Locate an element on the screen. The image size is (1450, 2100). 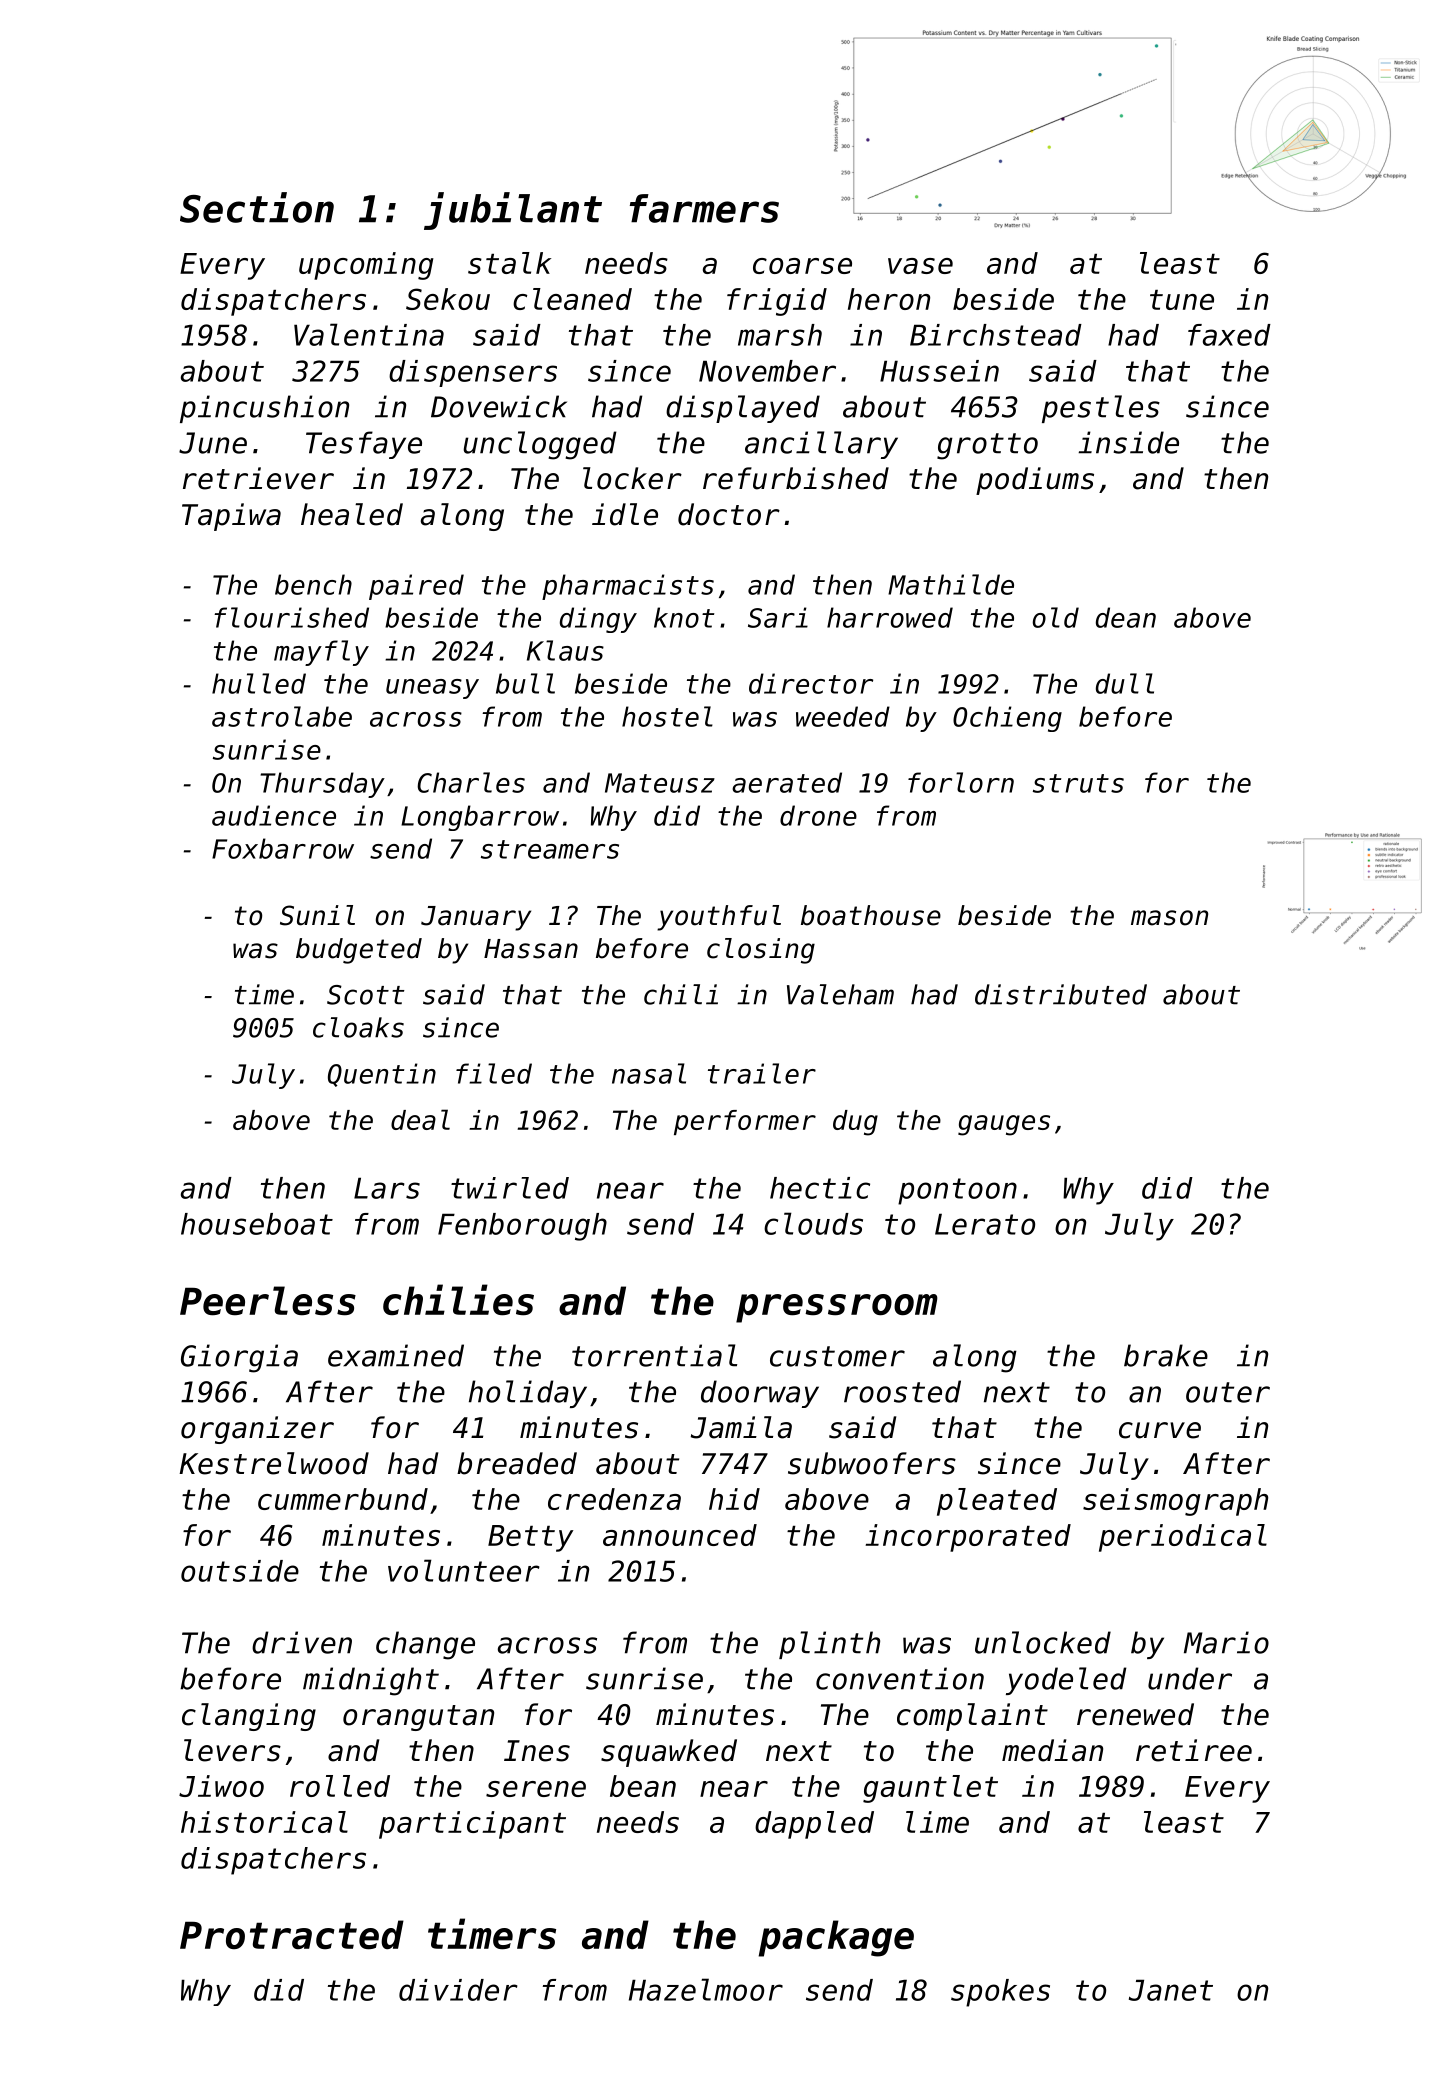
participant is located at coordinates (472, 1825).
